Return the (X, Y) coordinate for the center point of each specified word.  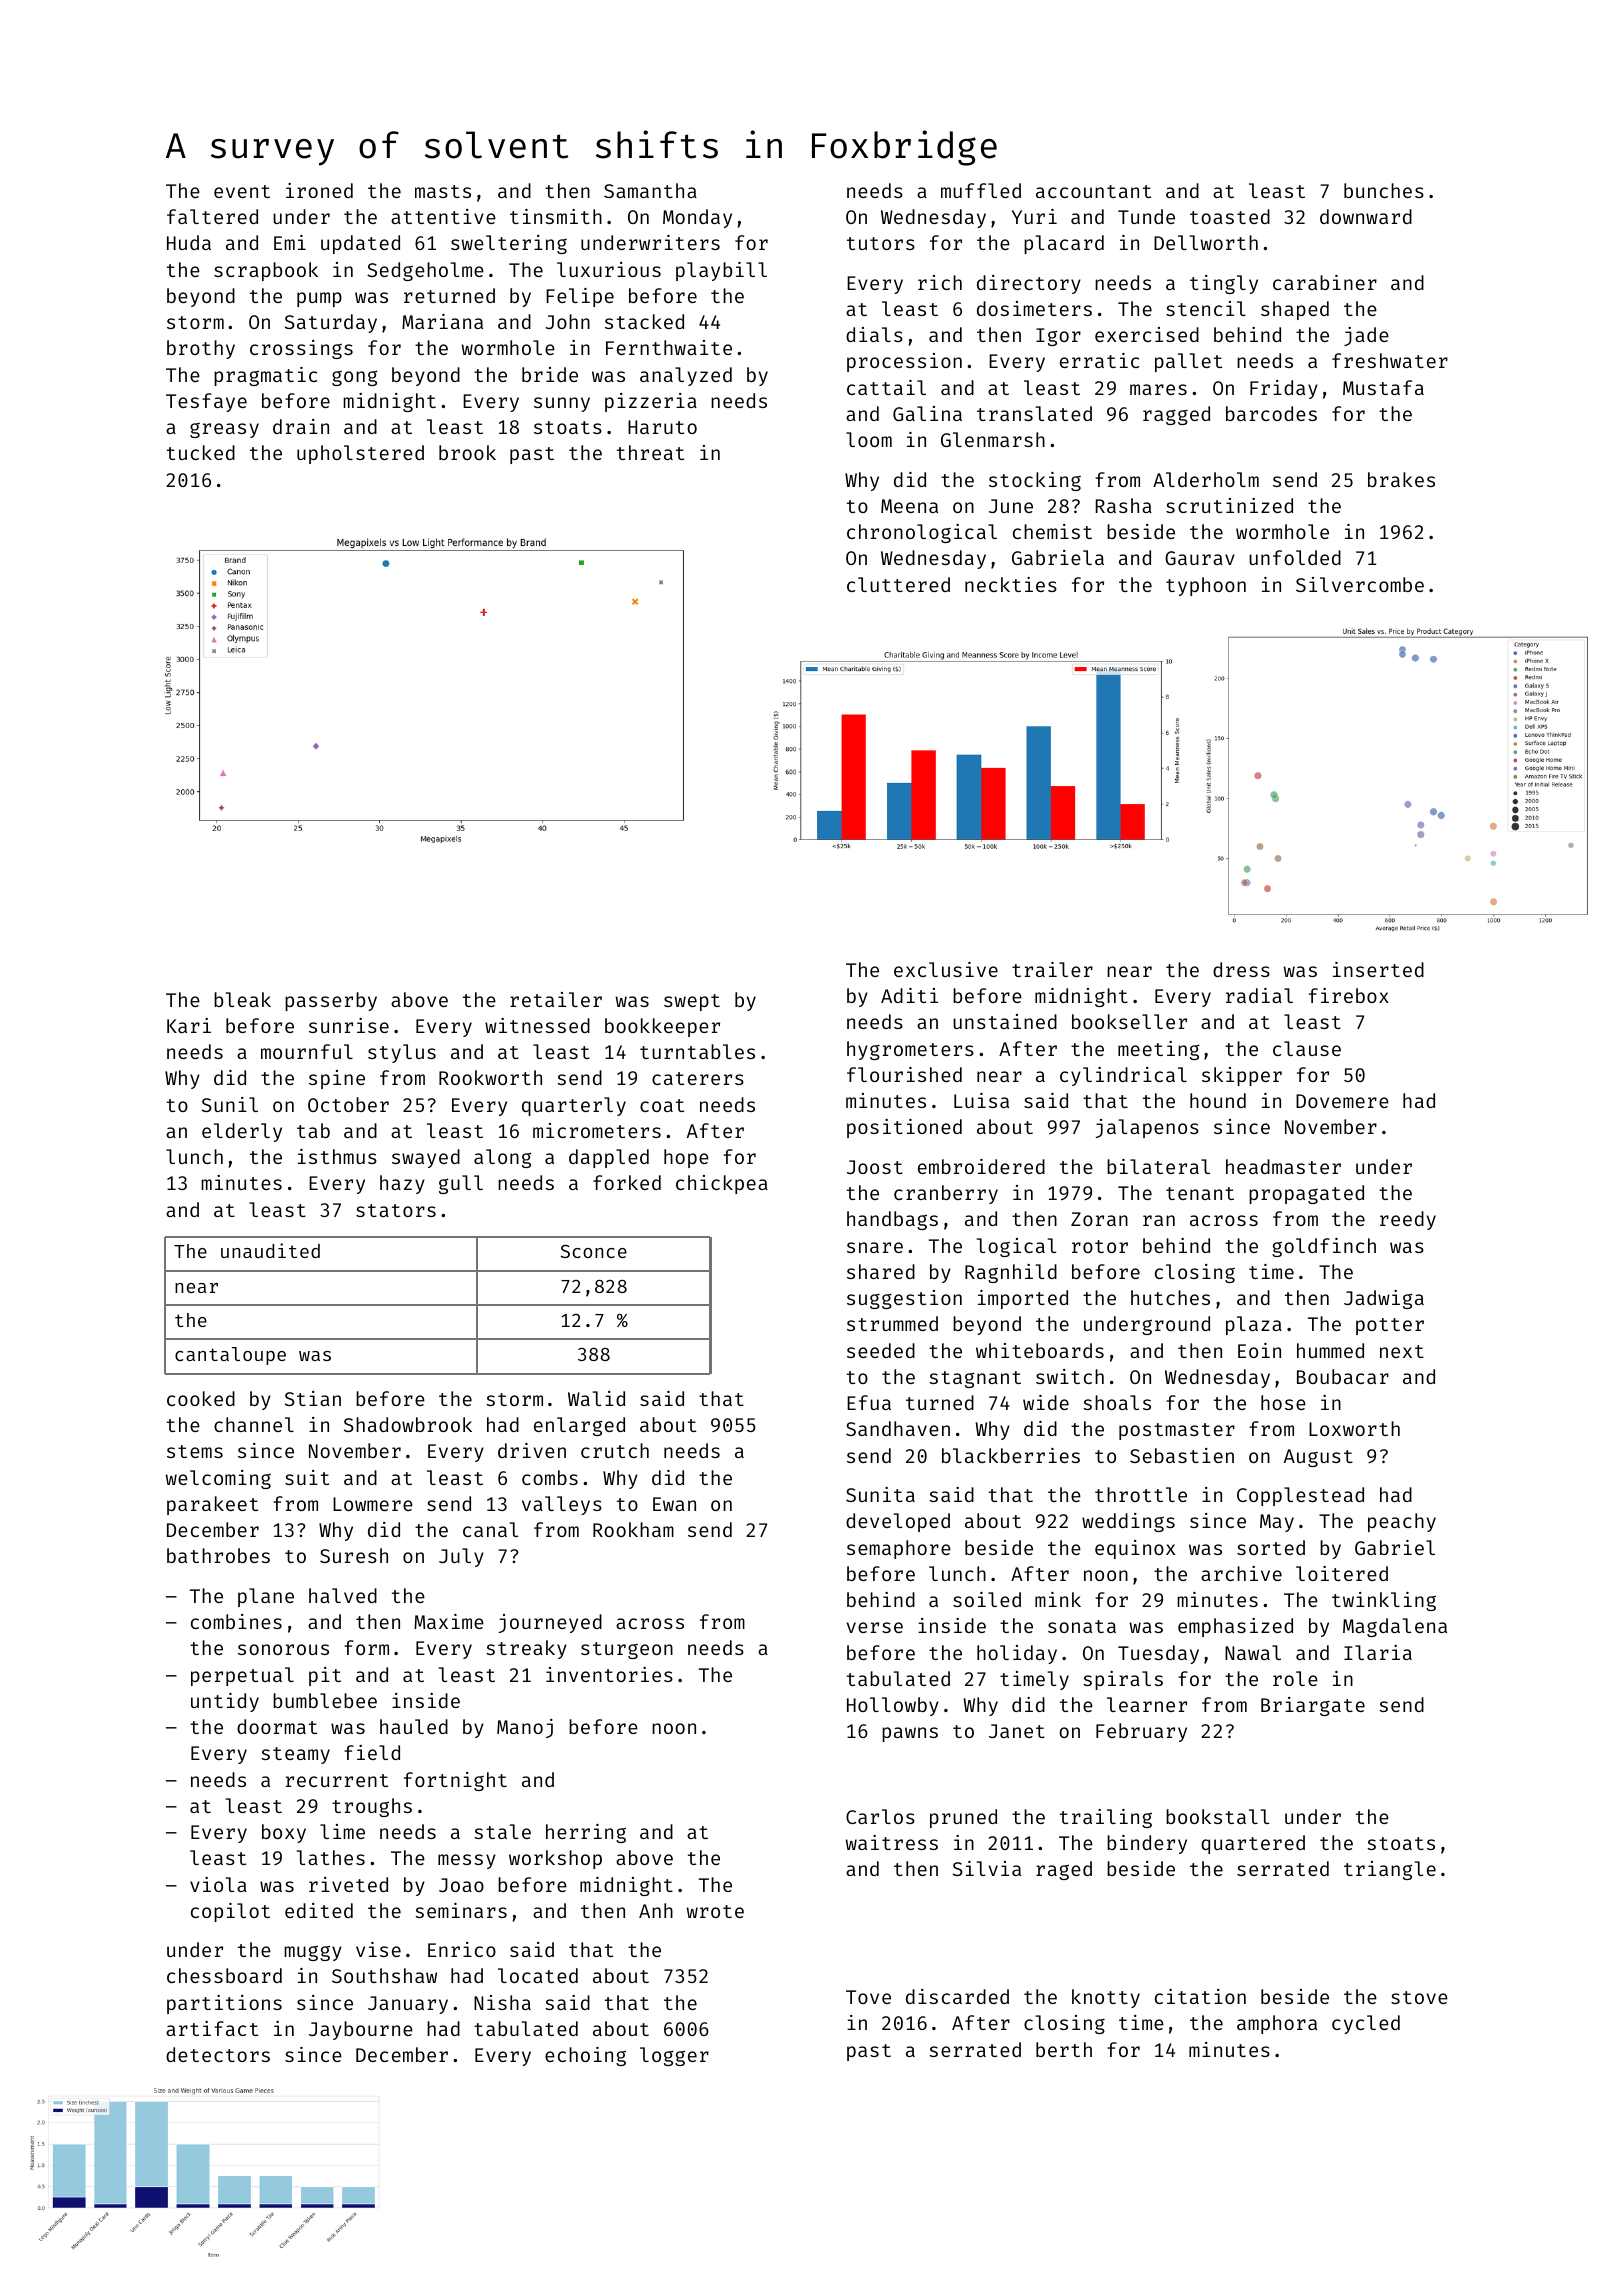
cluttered (898, 584)
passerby (331, 1001)
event (242, 191)
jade (1366, 336)
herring (586, 1833)
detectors (218, 2054)
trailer (1052, 969)
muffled (981, 190)
